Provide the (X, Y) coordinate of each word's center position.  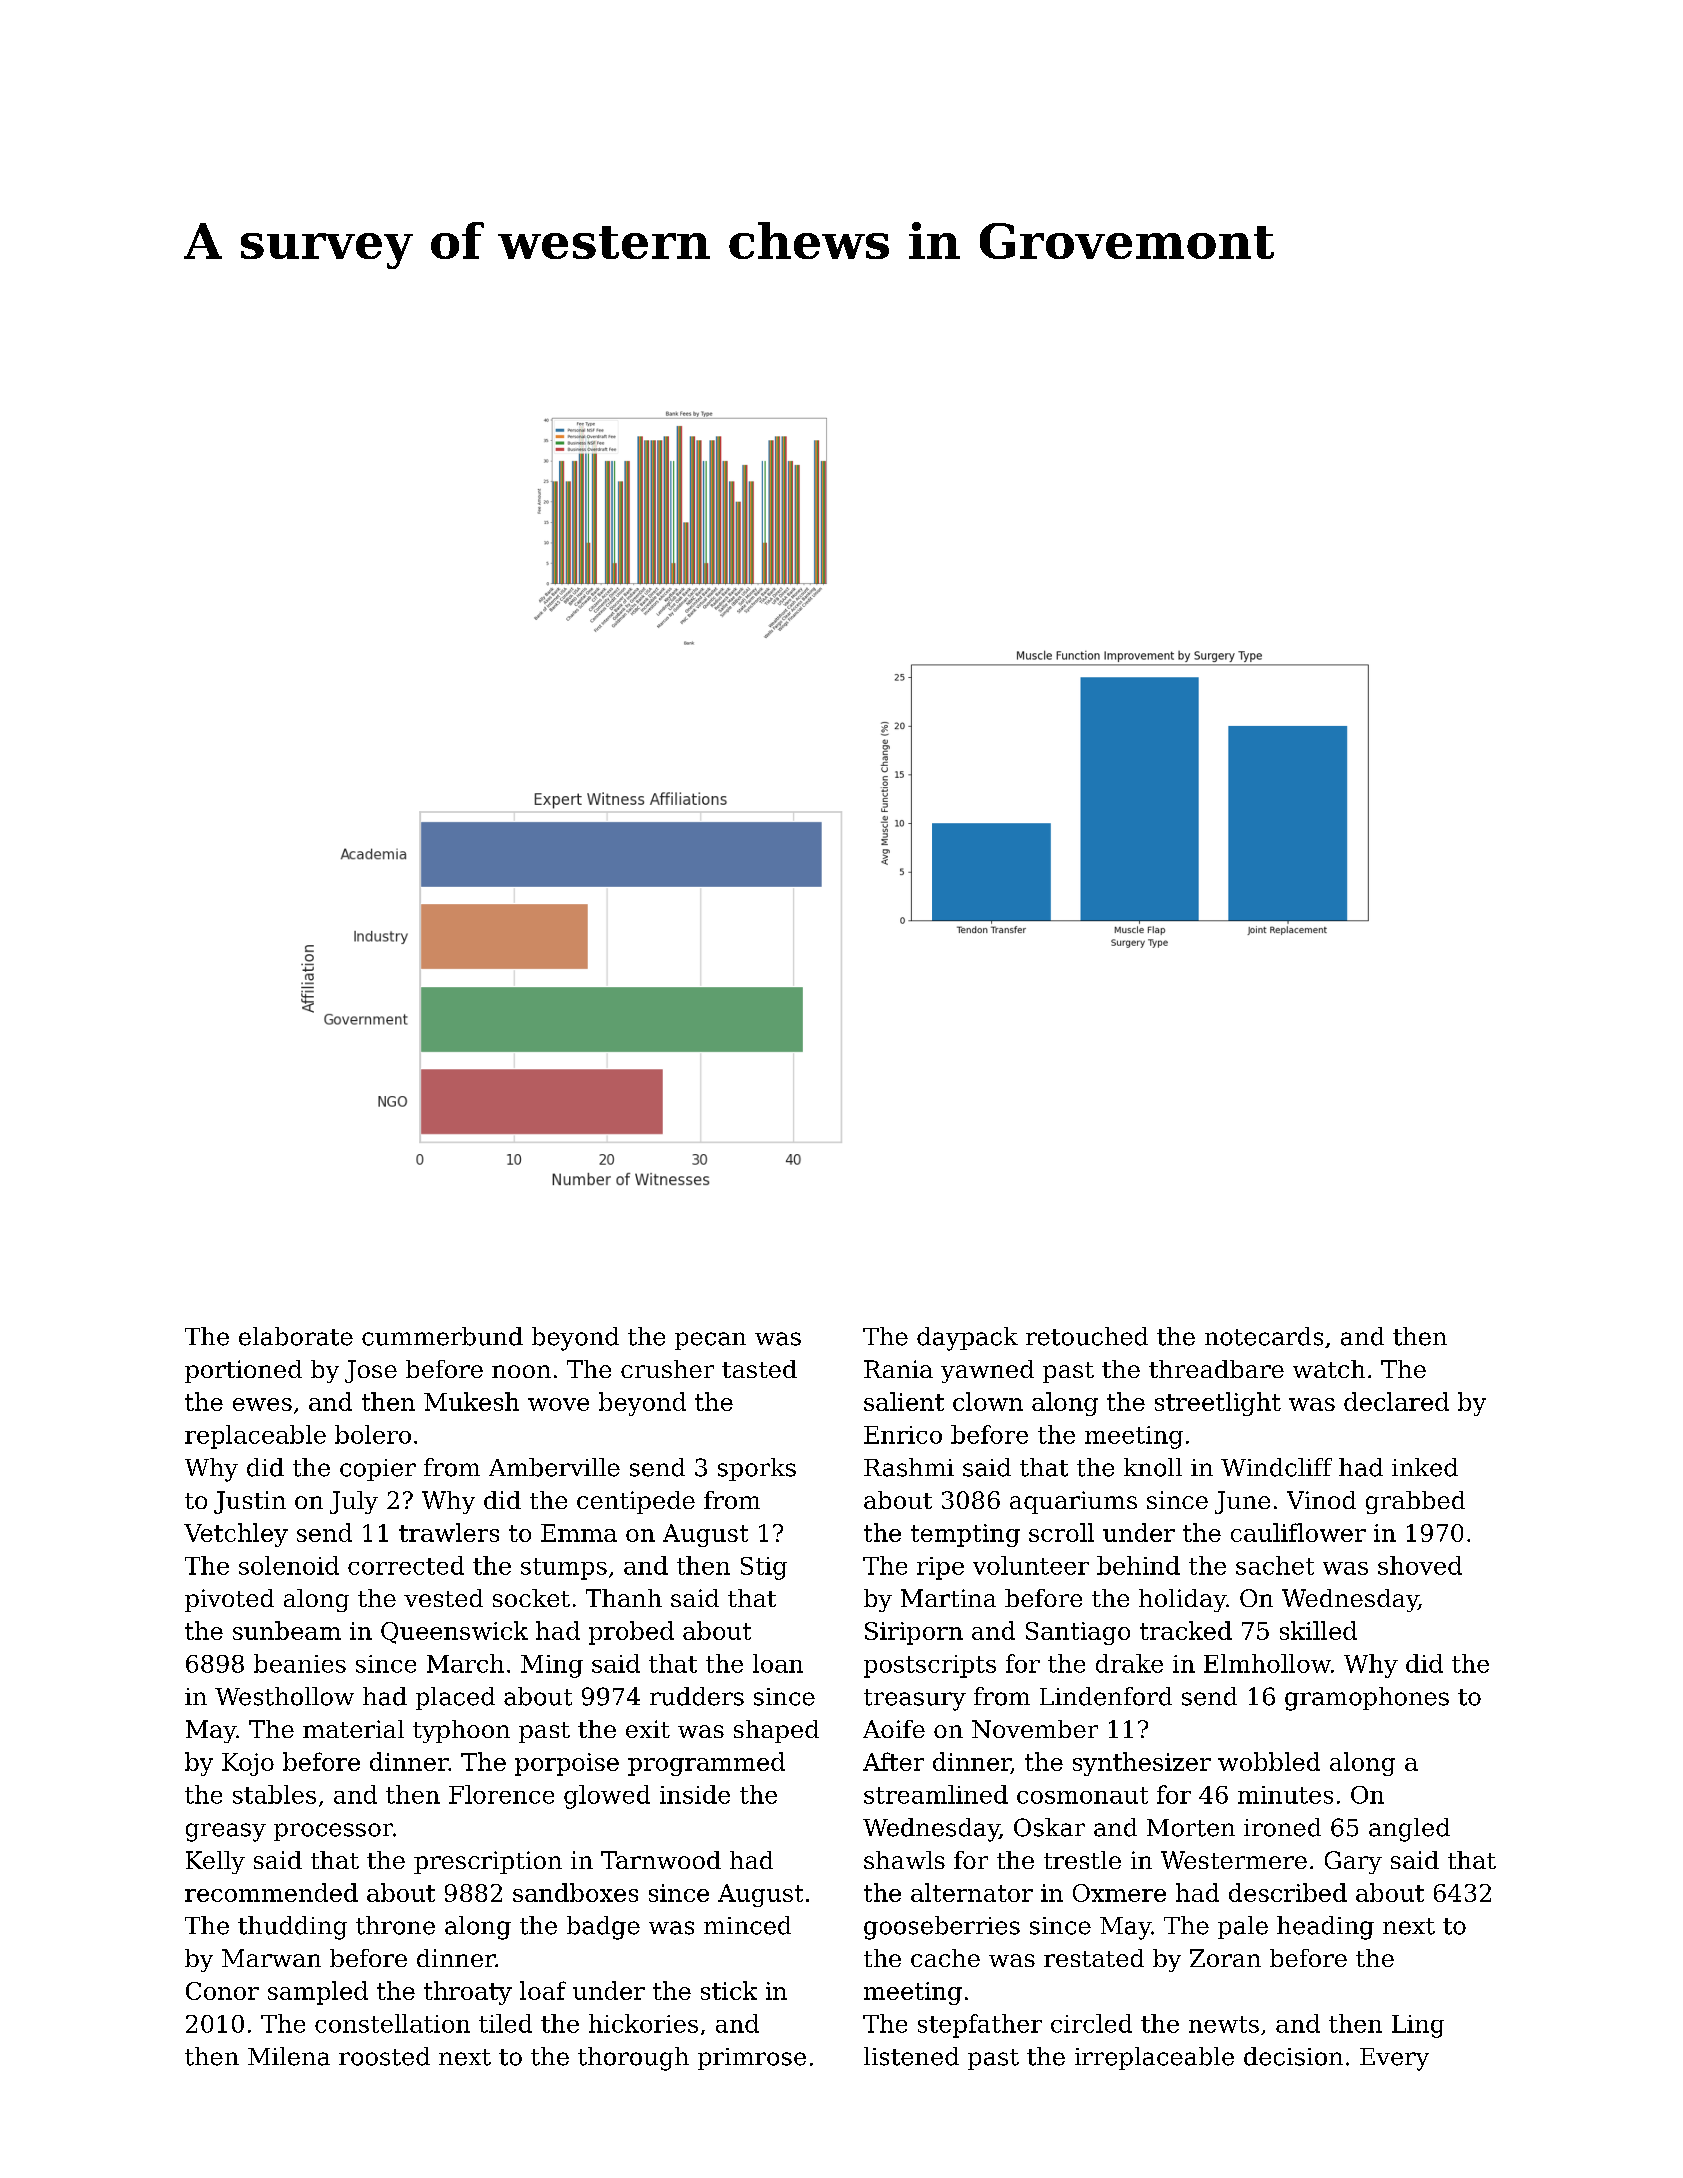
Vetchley (236, 1535)
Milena (289, 2056)
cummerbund (442, 1336)
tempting (965, 1535)
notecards (1264, 1336)
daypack (967, 1339)
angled (1409, 1830)
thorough (633, 2059)
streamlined (936, 1794)
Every (1394, 2059)
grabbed (1415, 1502)
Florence (501, 1794)
